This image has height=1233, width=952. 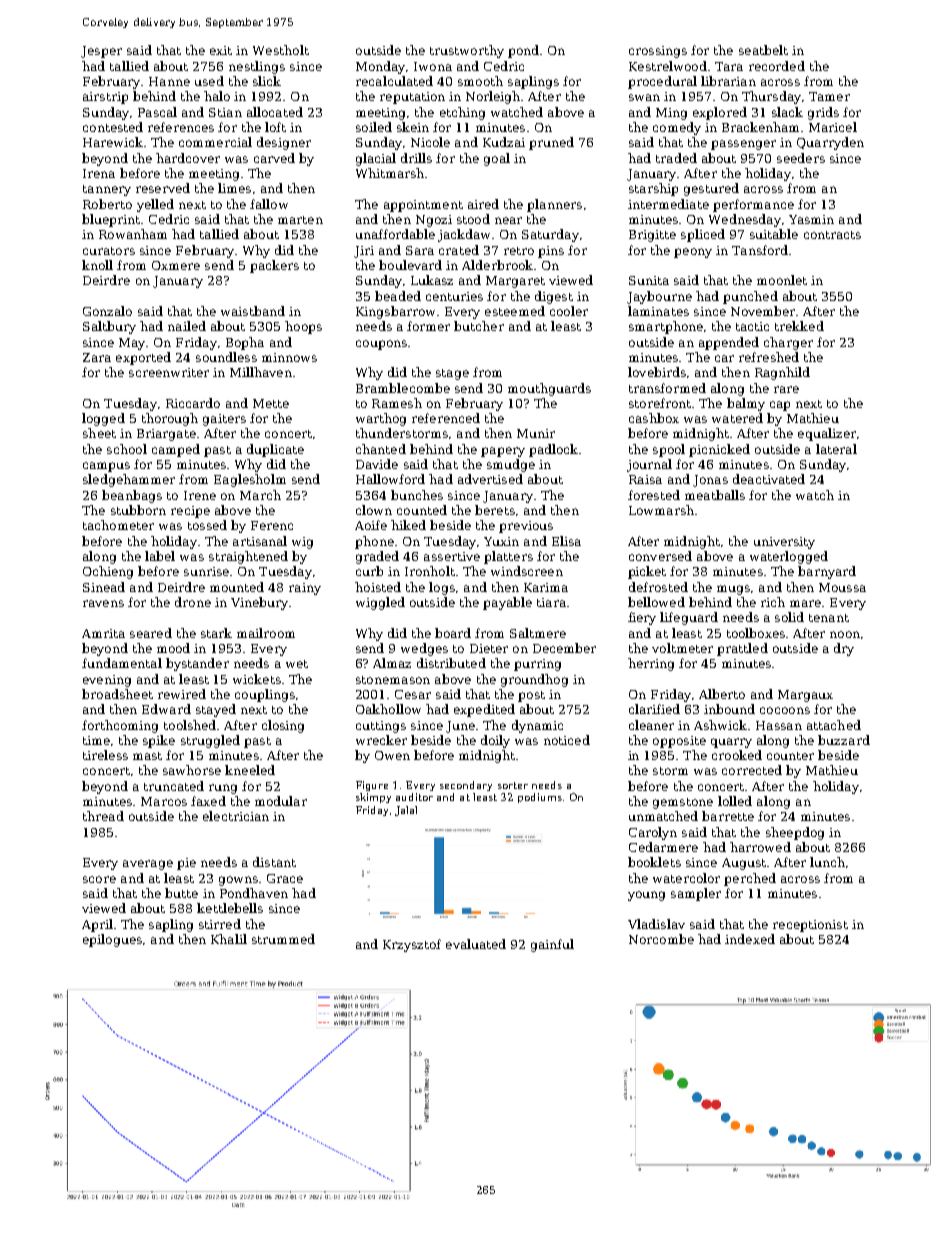 I want to click on mouthguards, so click(x=549, y=389).
